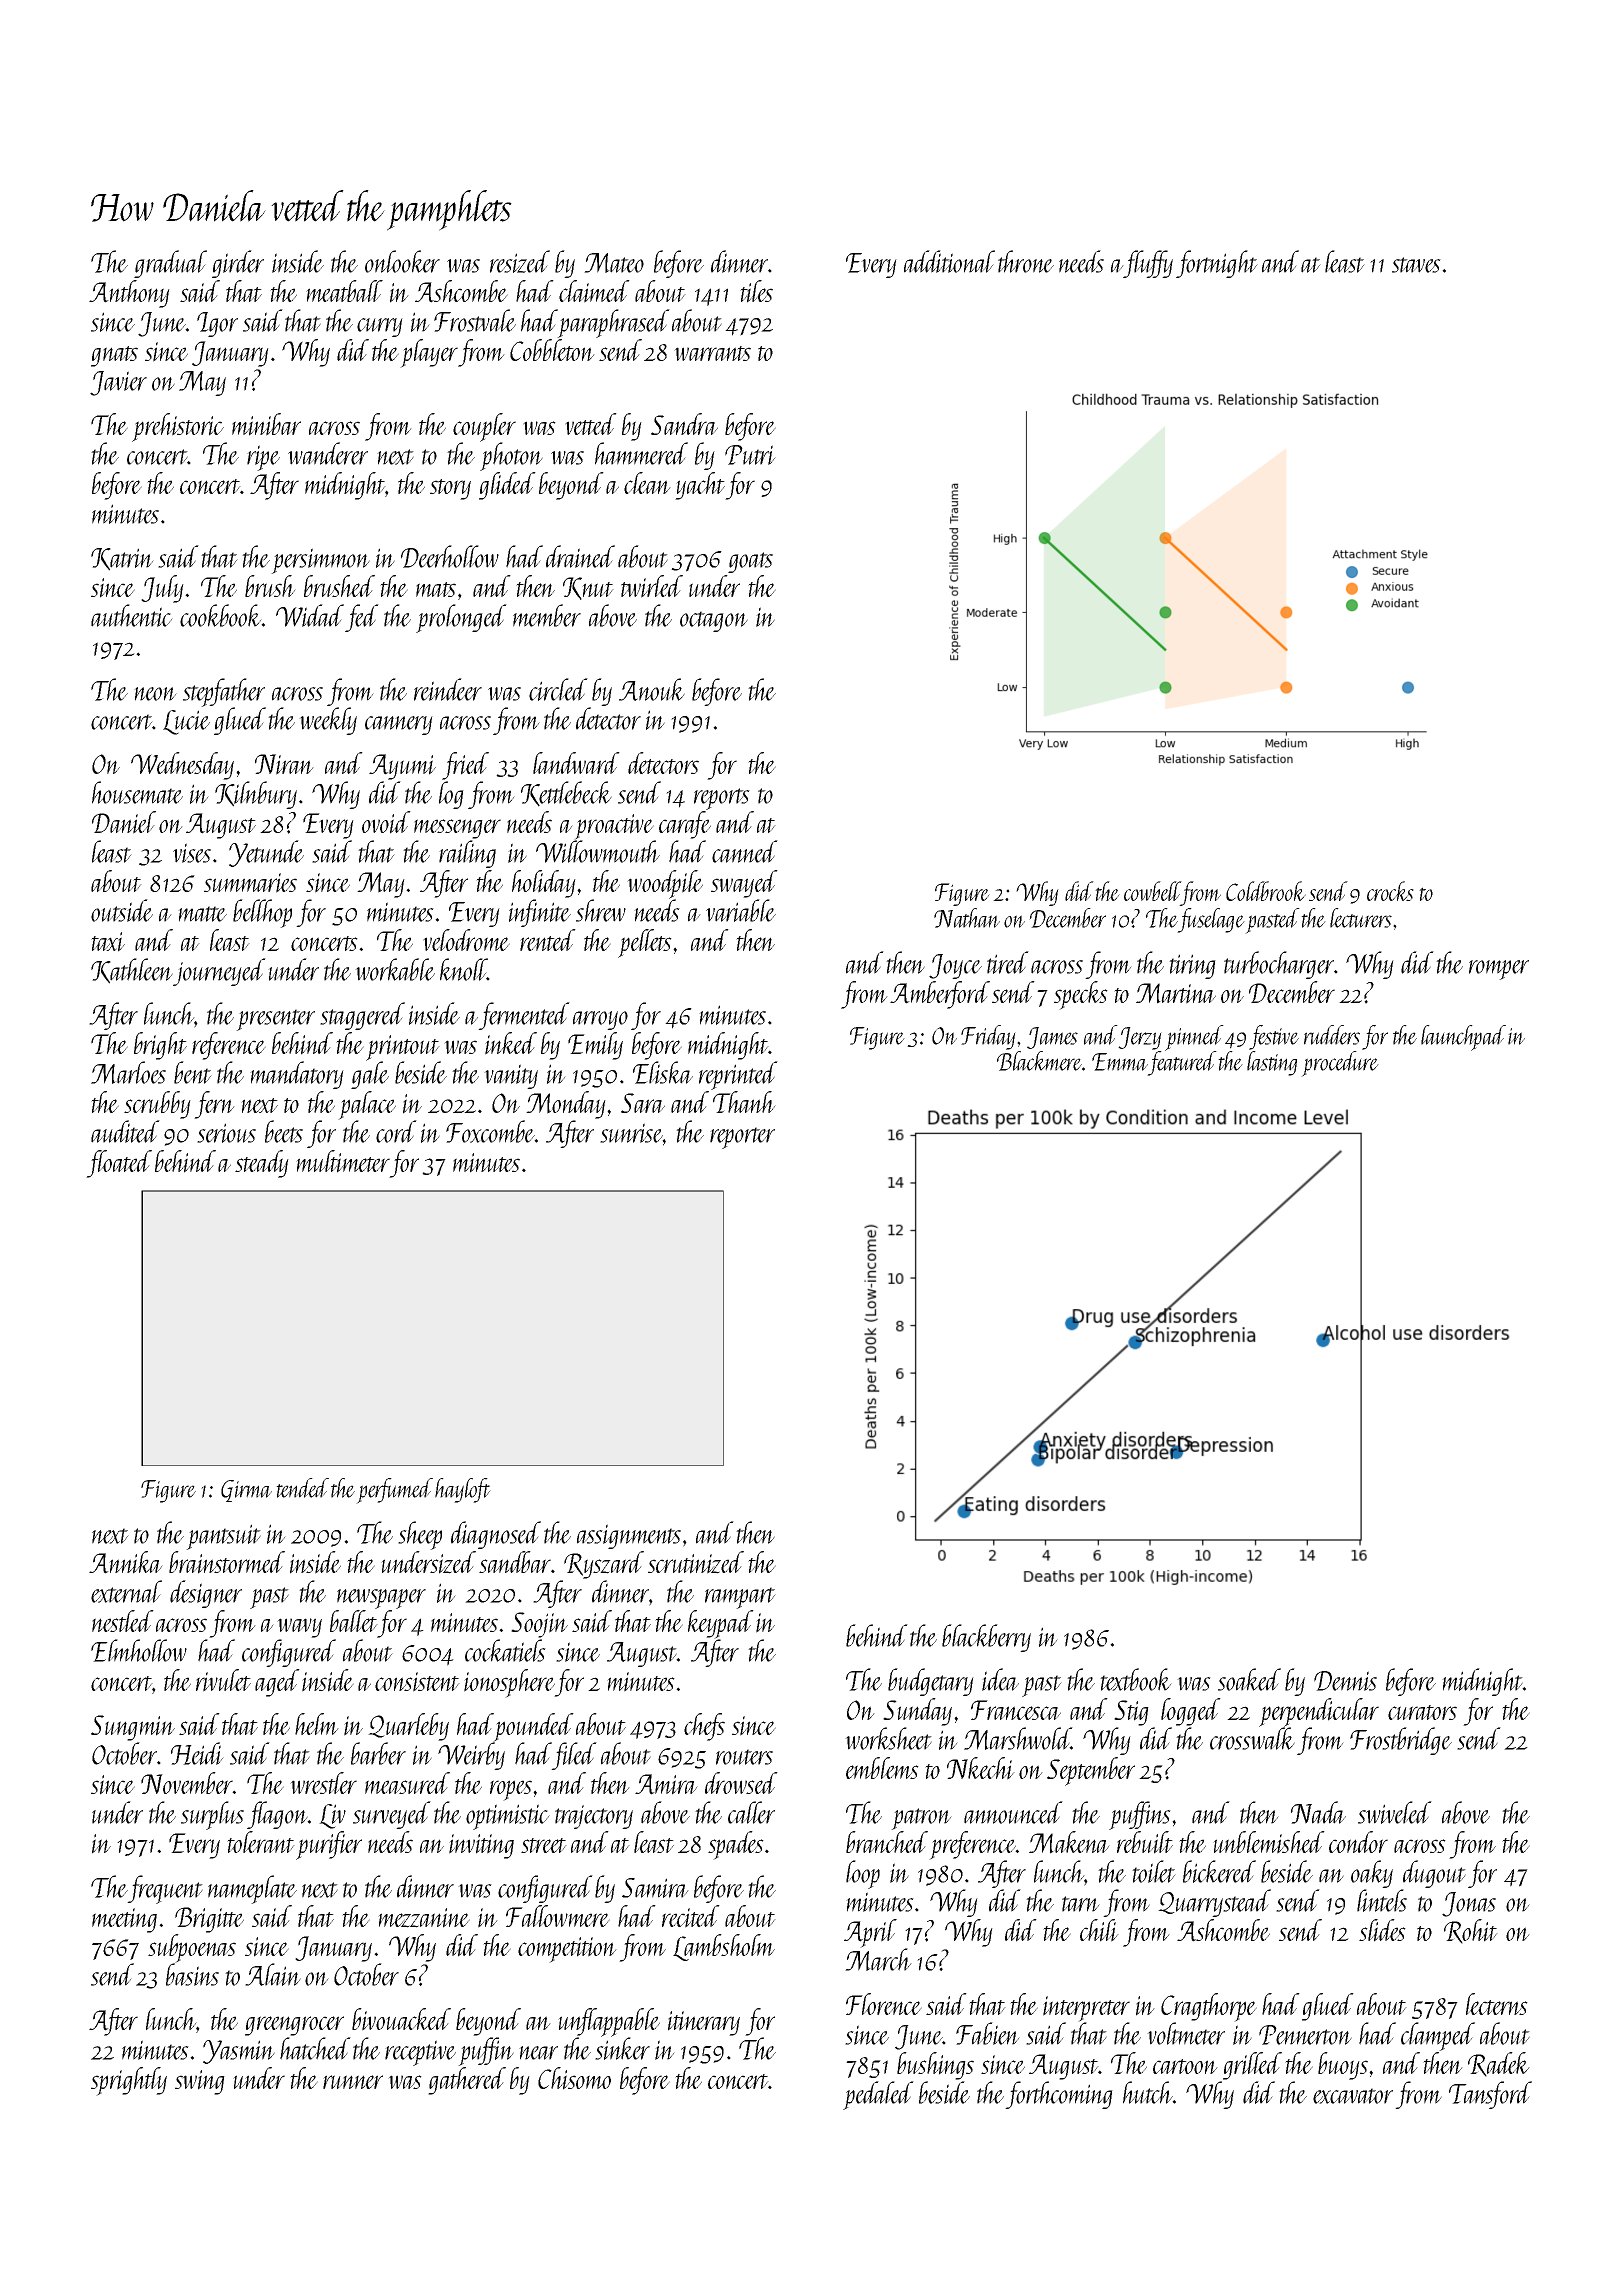  I want to click on arroyo, so click(600, 1020).
